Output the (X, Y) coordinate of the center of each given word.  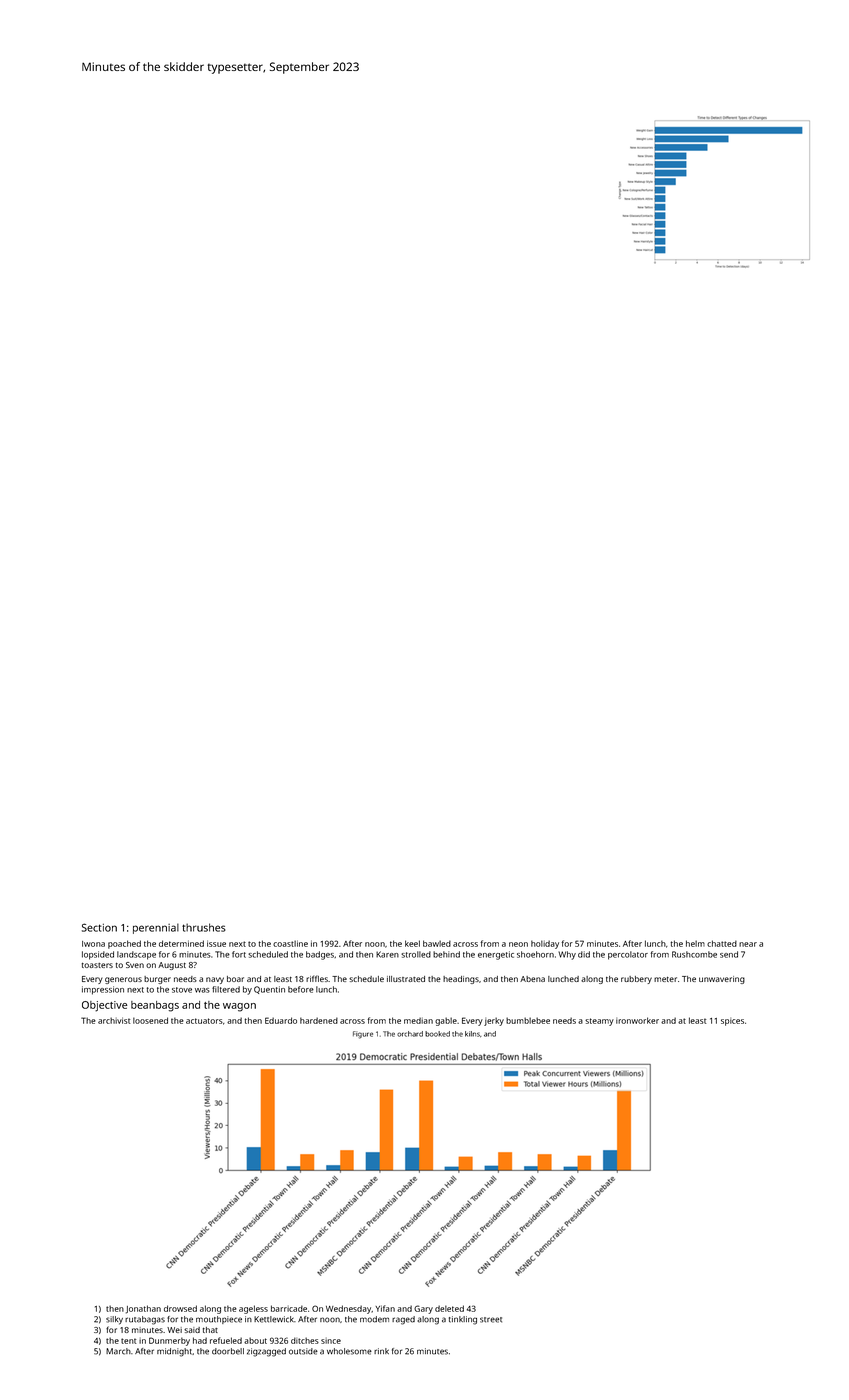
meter (665, 979)
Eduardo (281, 1020)
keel (412, 943)
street (491, 1320)
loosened (150, 1020)
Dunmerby (169, 1341)
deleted (449, 1308)
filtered (226, 989)
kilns (472, 1034)
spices (732, 1022)
